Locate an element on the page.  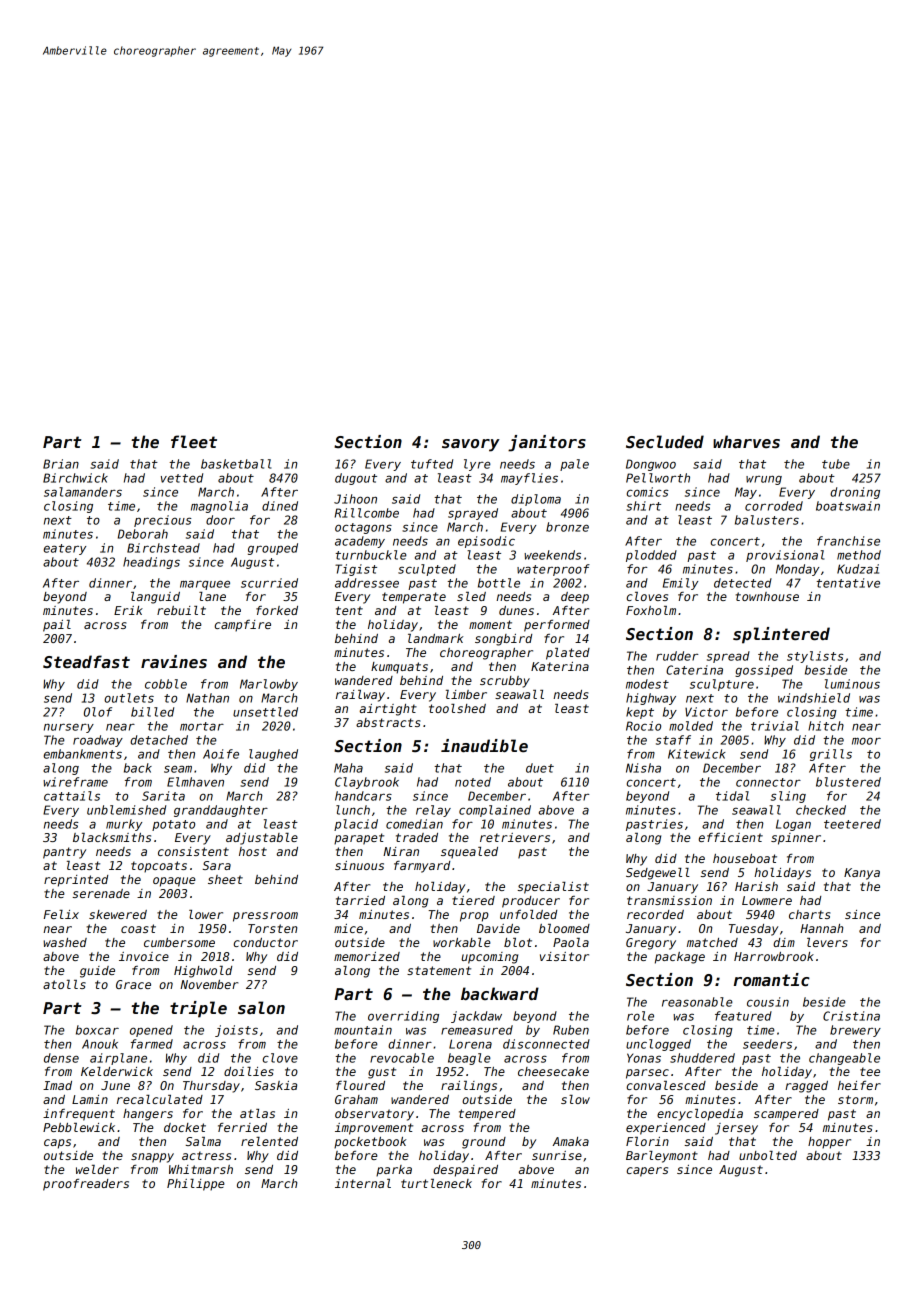
fleet is located at coordinates (194, 442).
